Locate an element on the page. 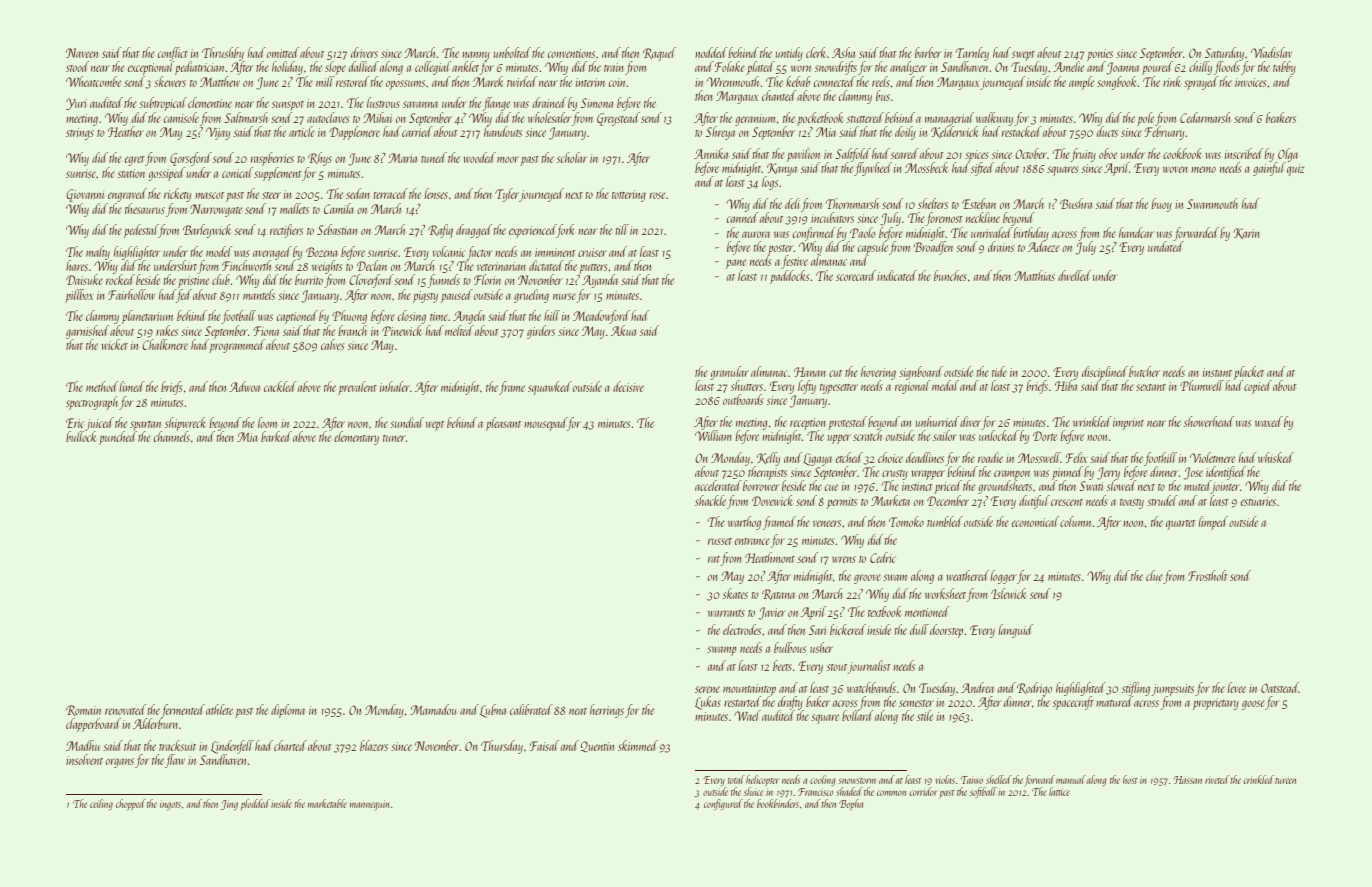  warrants is located at coordinates (726, 613).
